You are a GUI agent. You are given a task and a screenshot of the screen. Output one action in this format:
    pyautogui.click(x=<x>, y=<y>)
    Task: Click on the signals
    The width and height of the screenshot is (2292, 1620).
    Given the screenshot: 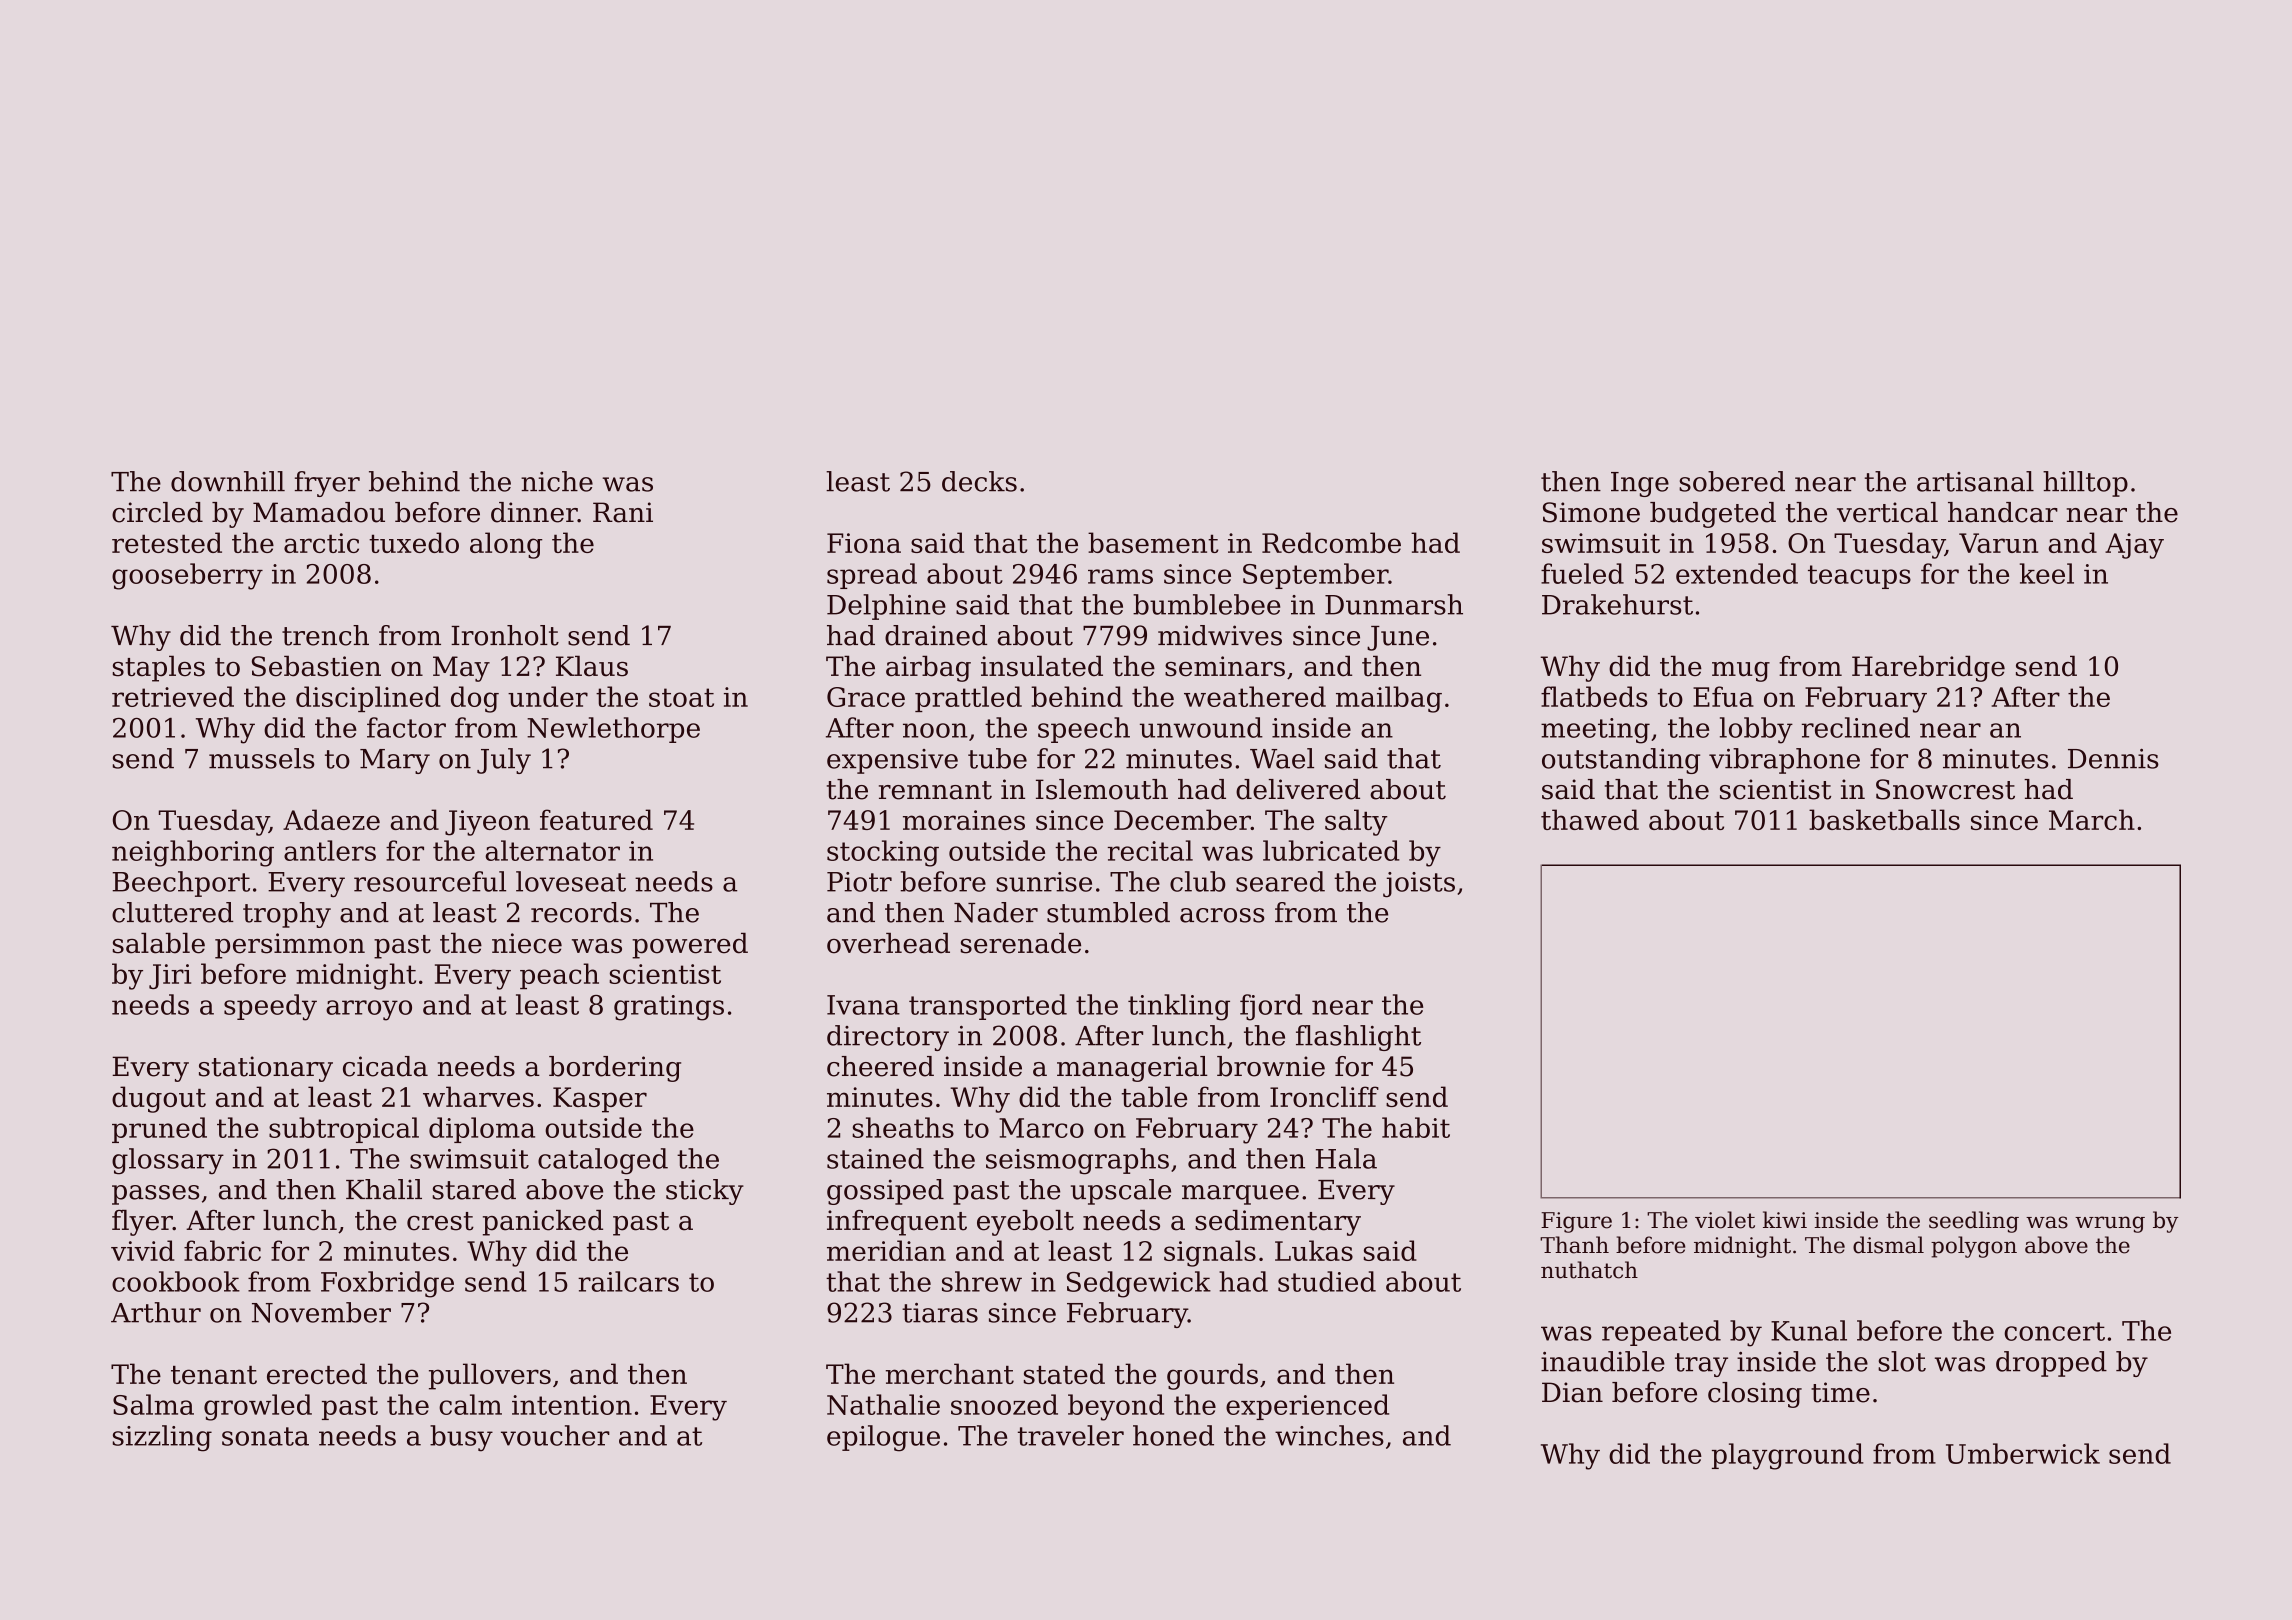 What is the action you would take?
    pyautogui.click(x=1210, y=1253)
